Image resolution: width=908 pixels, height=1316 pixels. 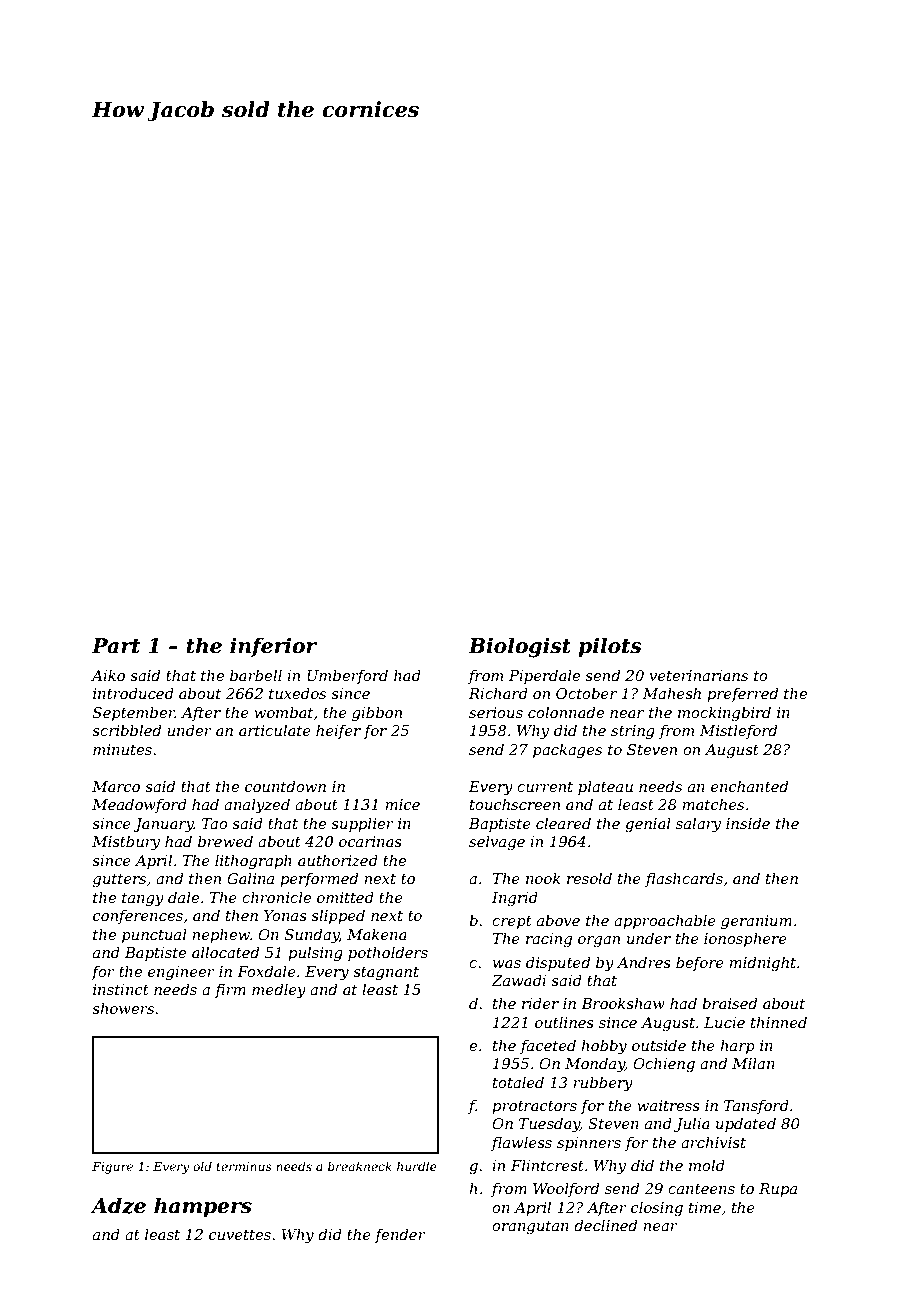 I want to click on salary, so click(x=698, y=825).
